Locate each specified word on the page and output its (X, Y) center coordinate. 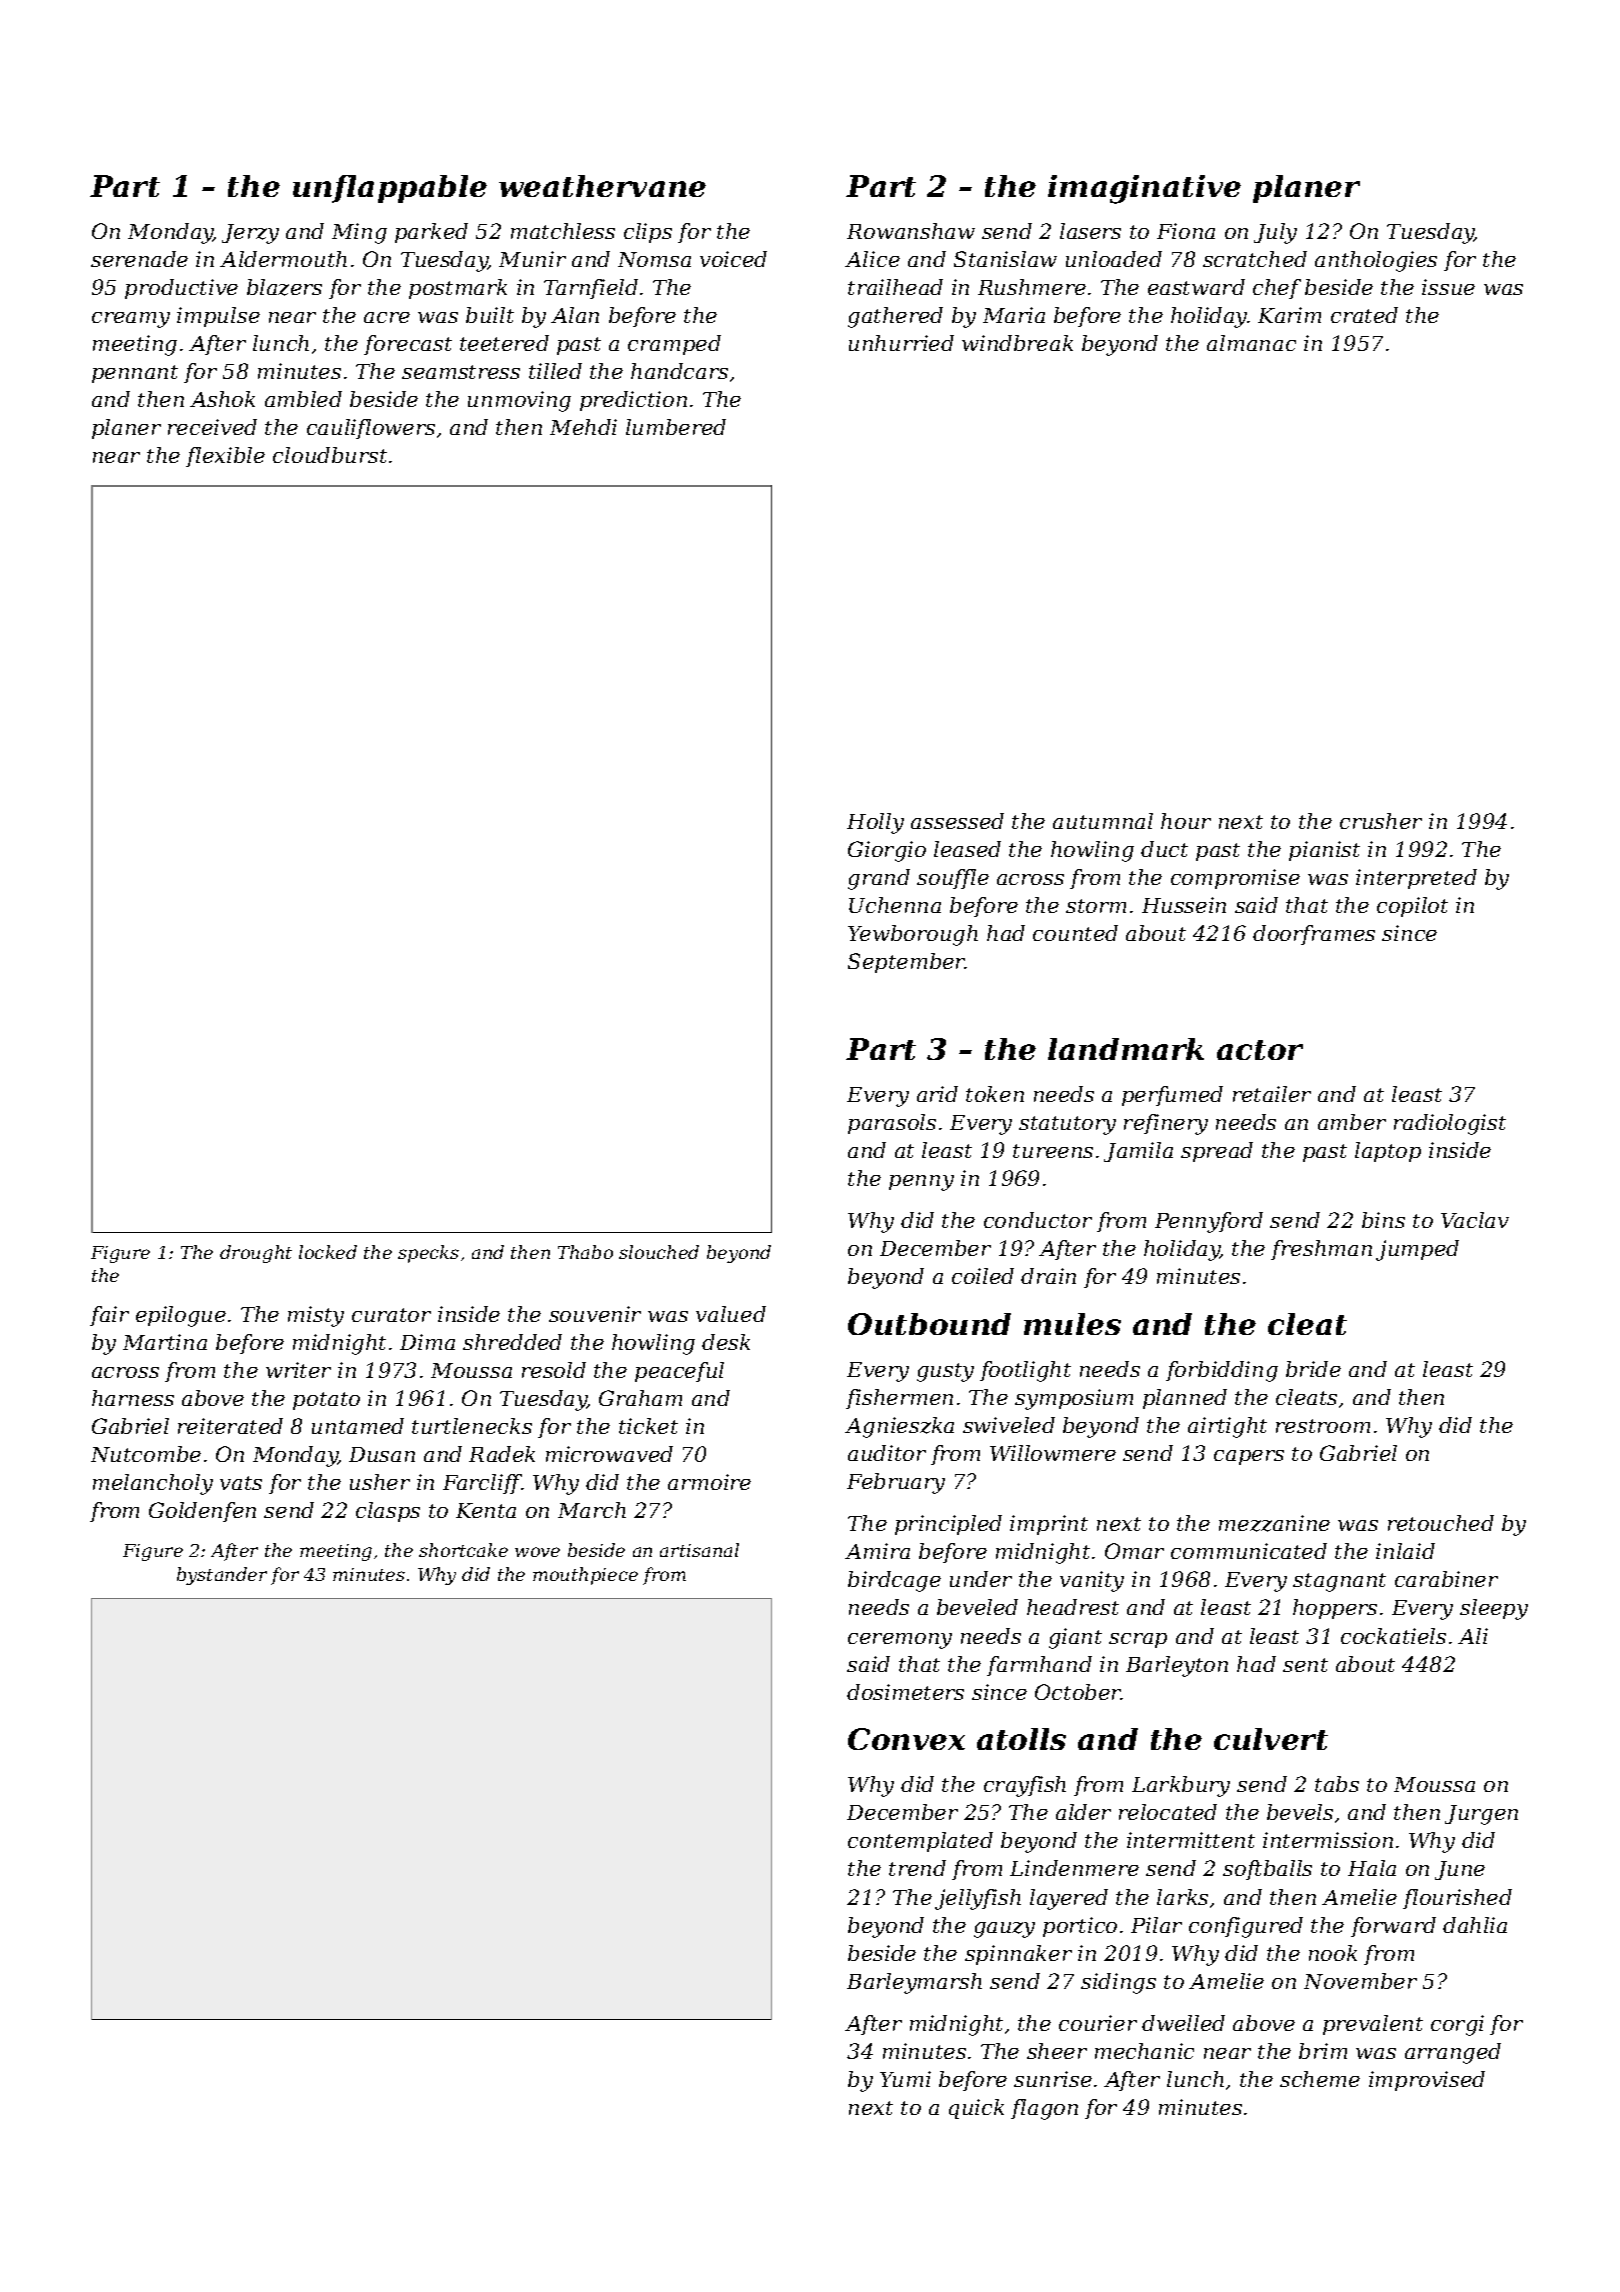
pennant (135, 374)
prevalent (1373, 2025)
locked (328, 1252)
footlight (1025, 1371)
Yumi (905, 2079)
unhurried (901, 343)
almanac (1251, 343)
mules (1072, 1324)
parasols (892, 1124)
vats (241, 1483)
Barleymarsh (914, 1983)
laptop (1388, 1152)
